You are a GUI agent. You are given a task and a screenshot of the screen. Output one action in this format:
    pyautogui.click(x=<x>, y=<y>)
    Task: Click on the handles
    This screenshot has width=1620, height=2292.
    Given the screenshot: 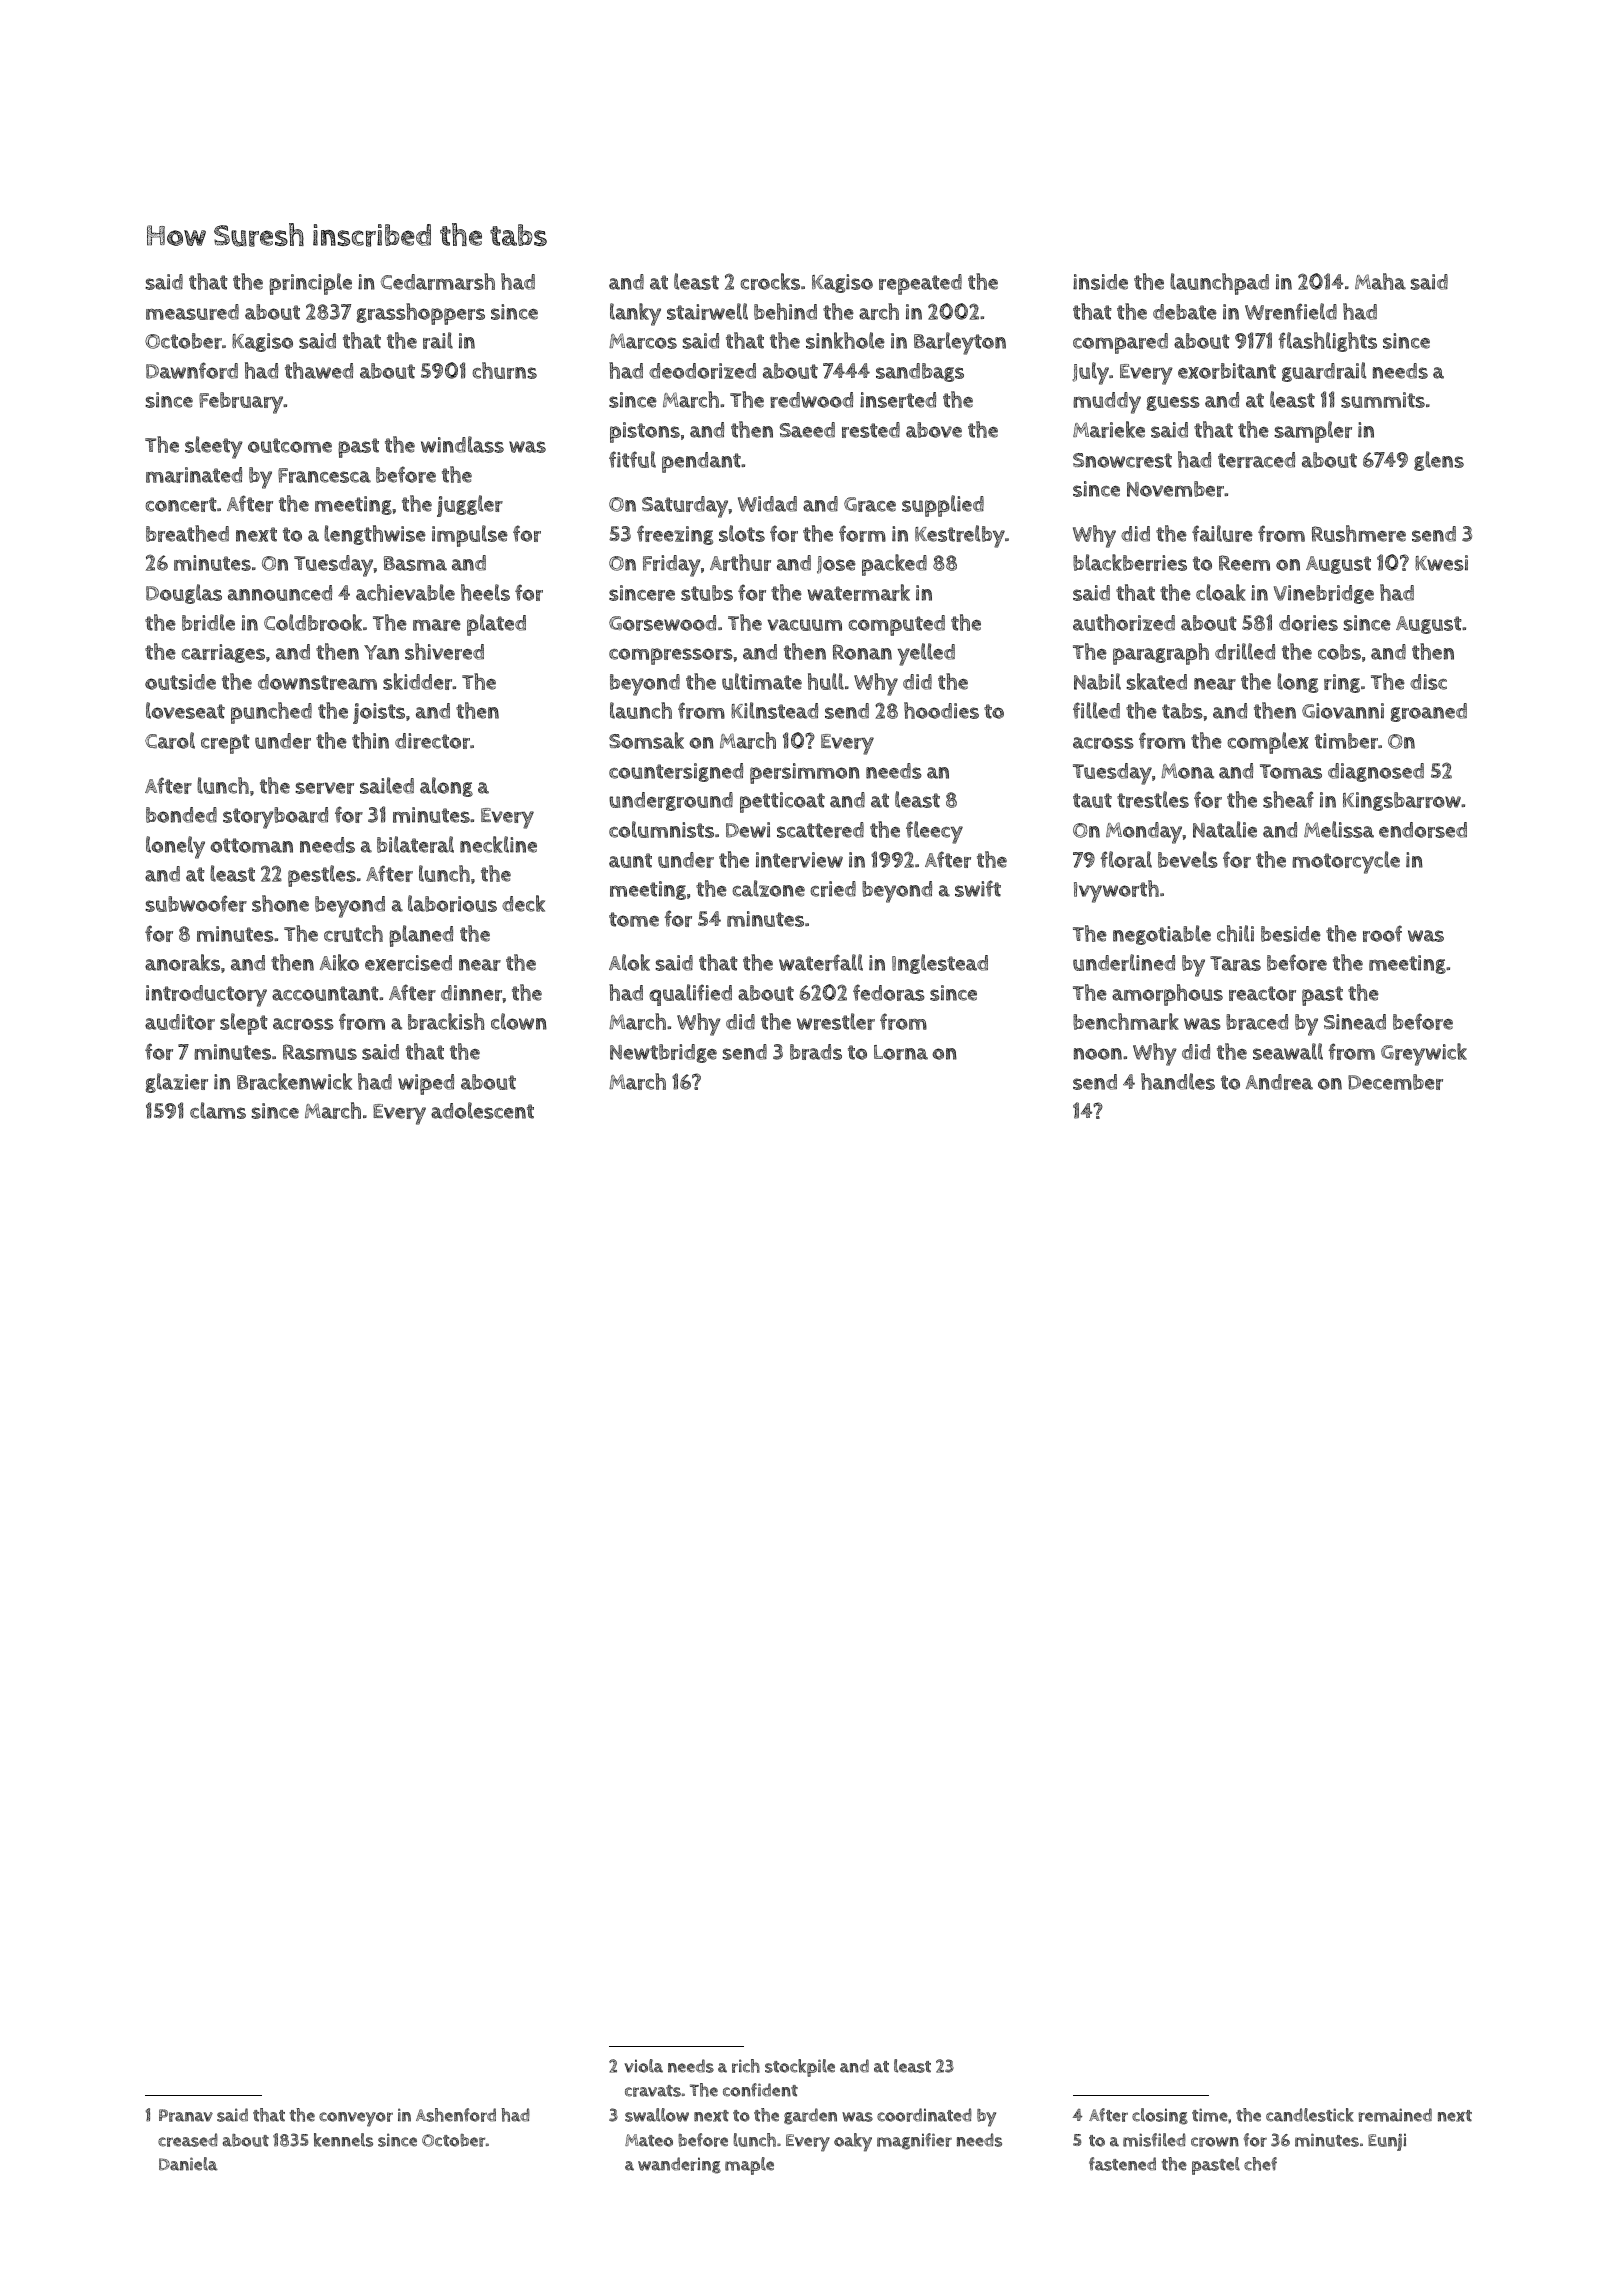 What is the action you would take?
    pyautogui.click(x=1178, y=1081)
